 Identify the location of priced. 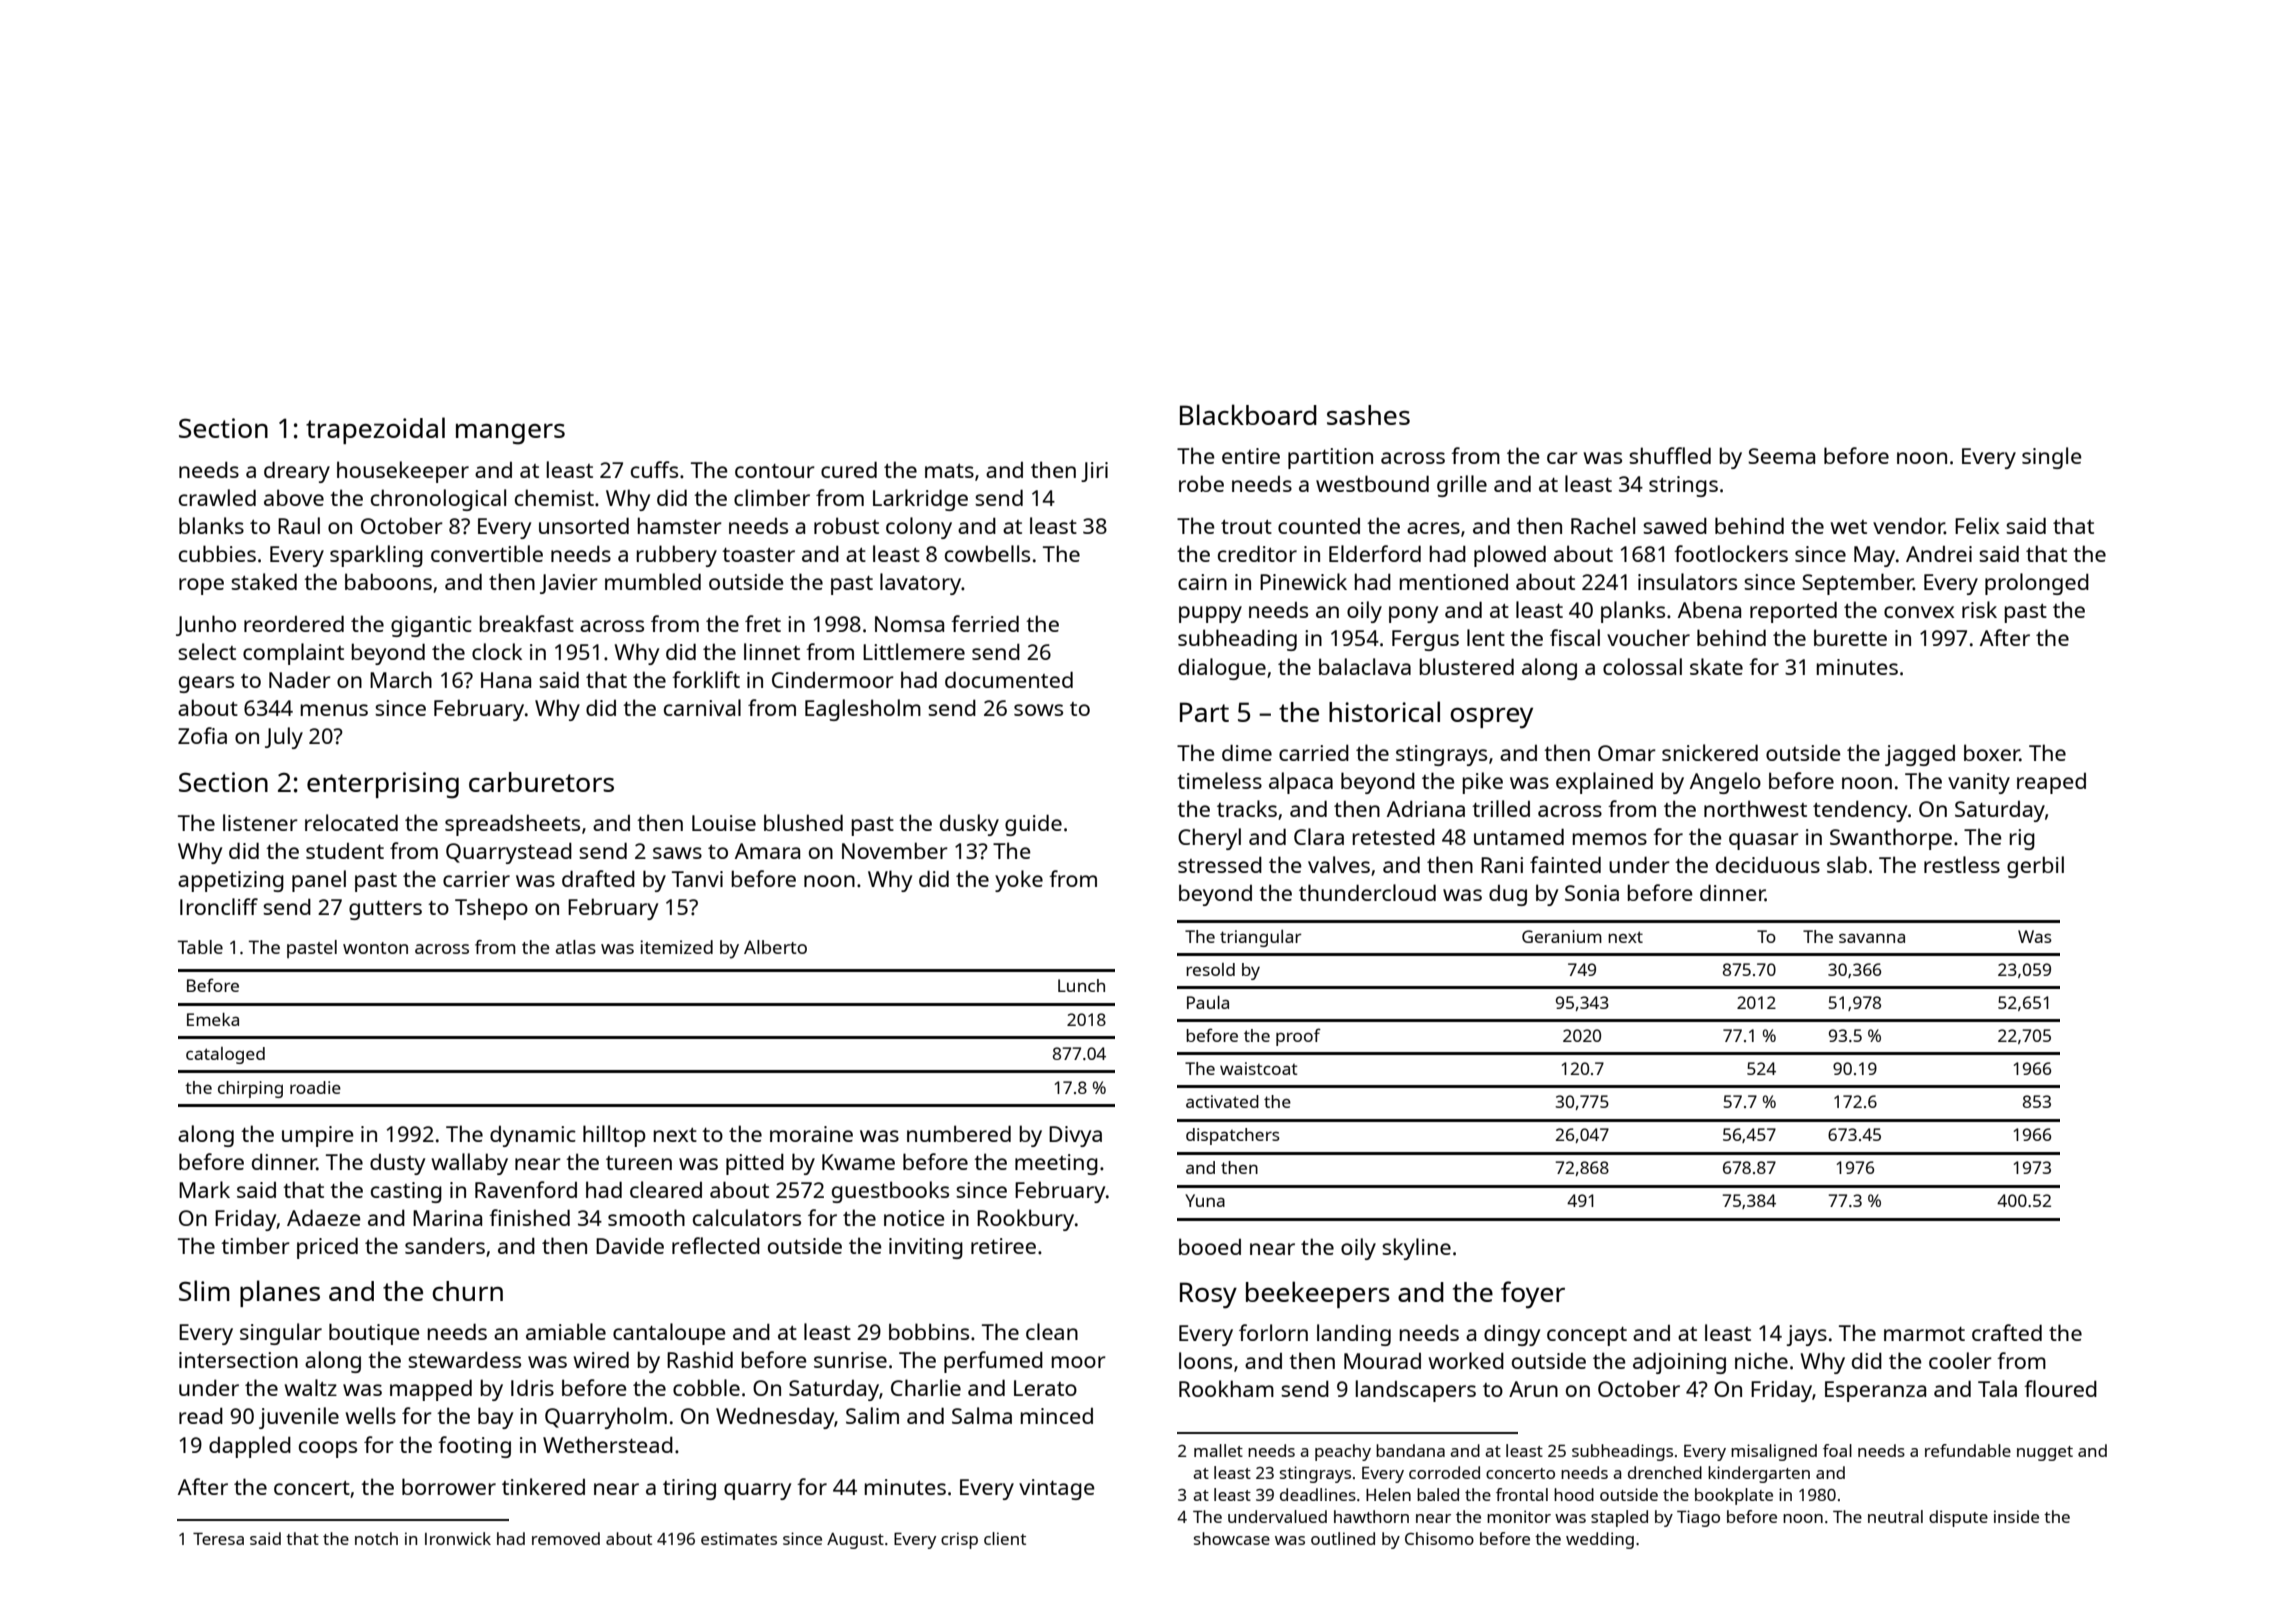
(327, 1248).
